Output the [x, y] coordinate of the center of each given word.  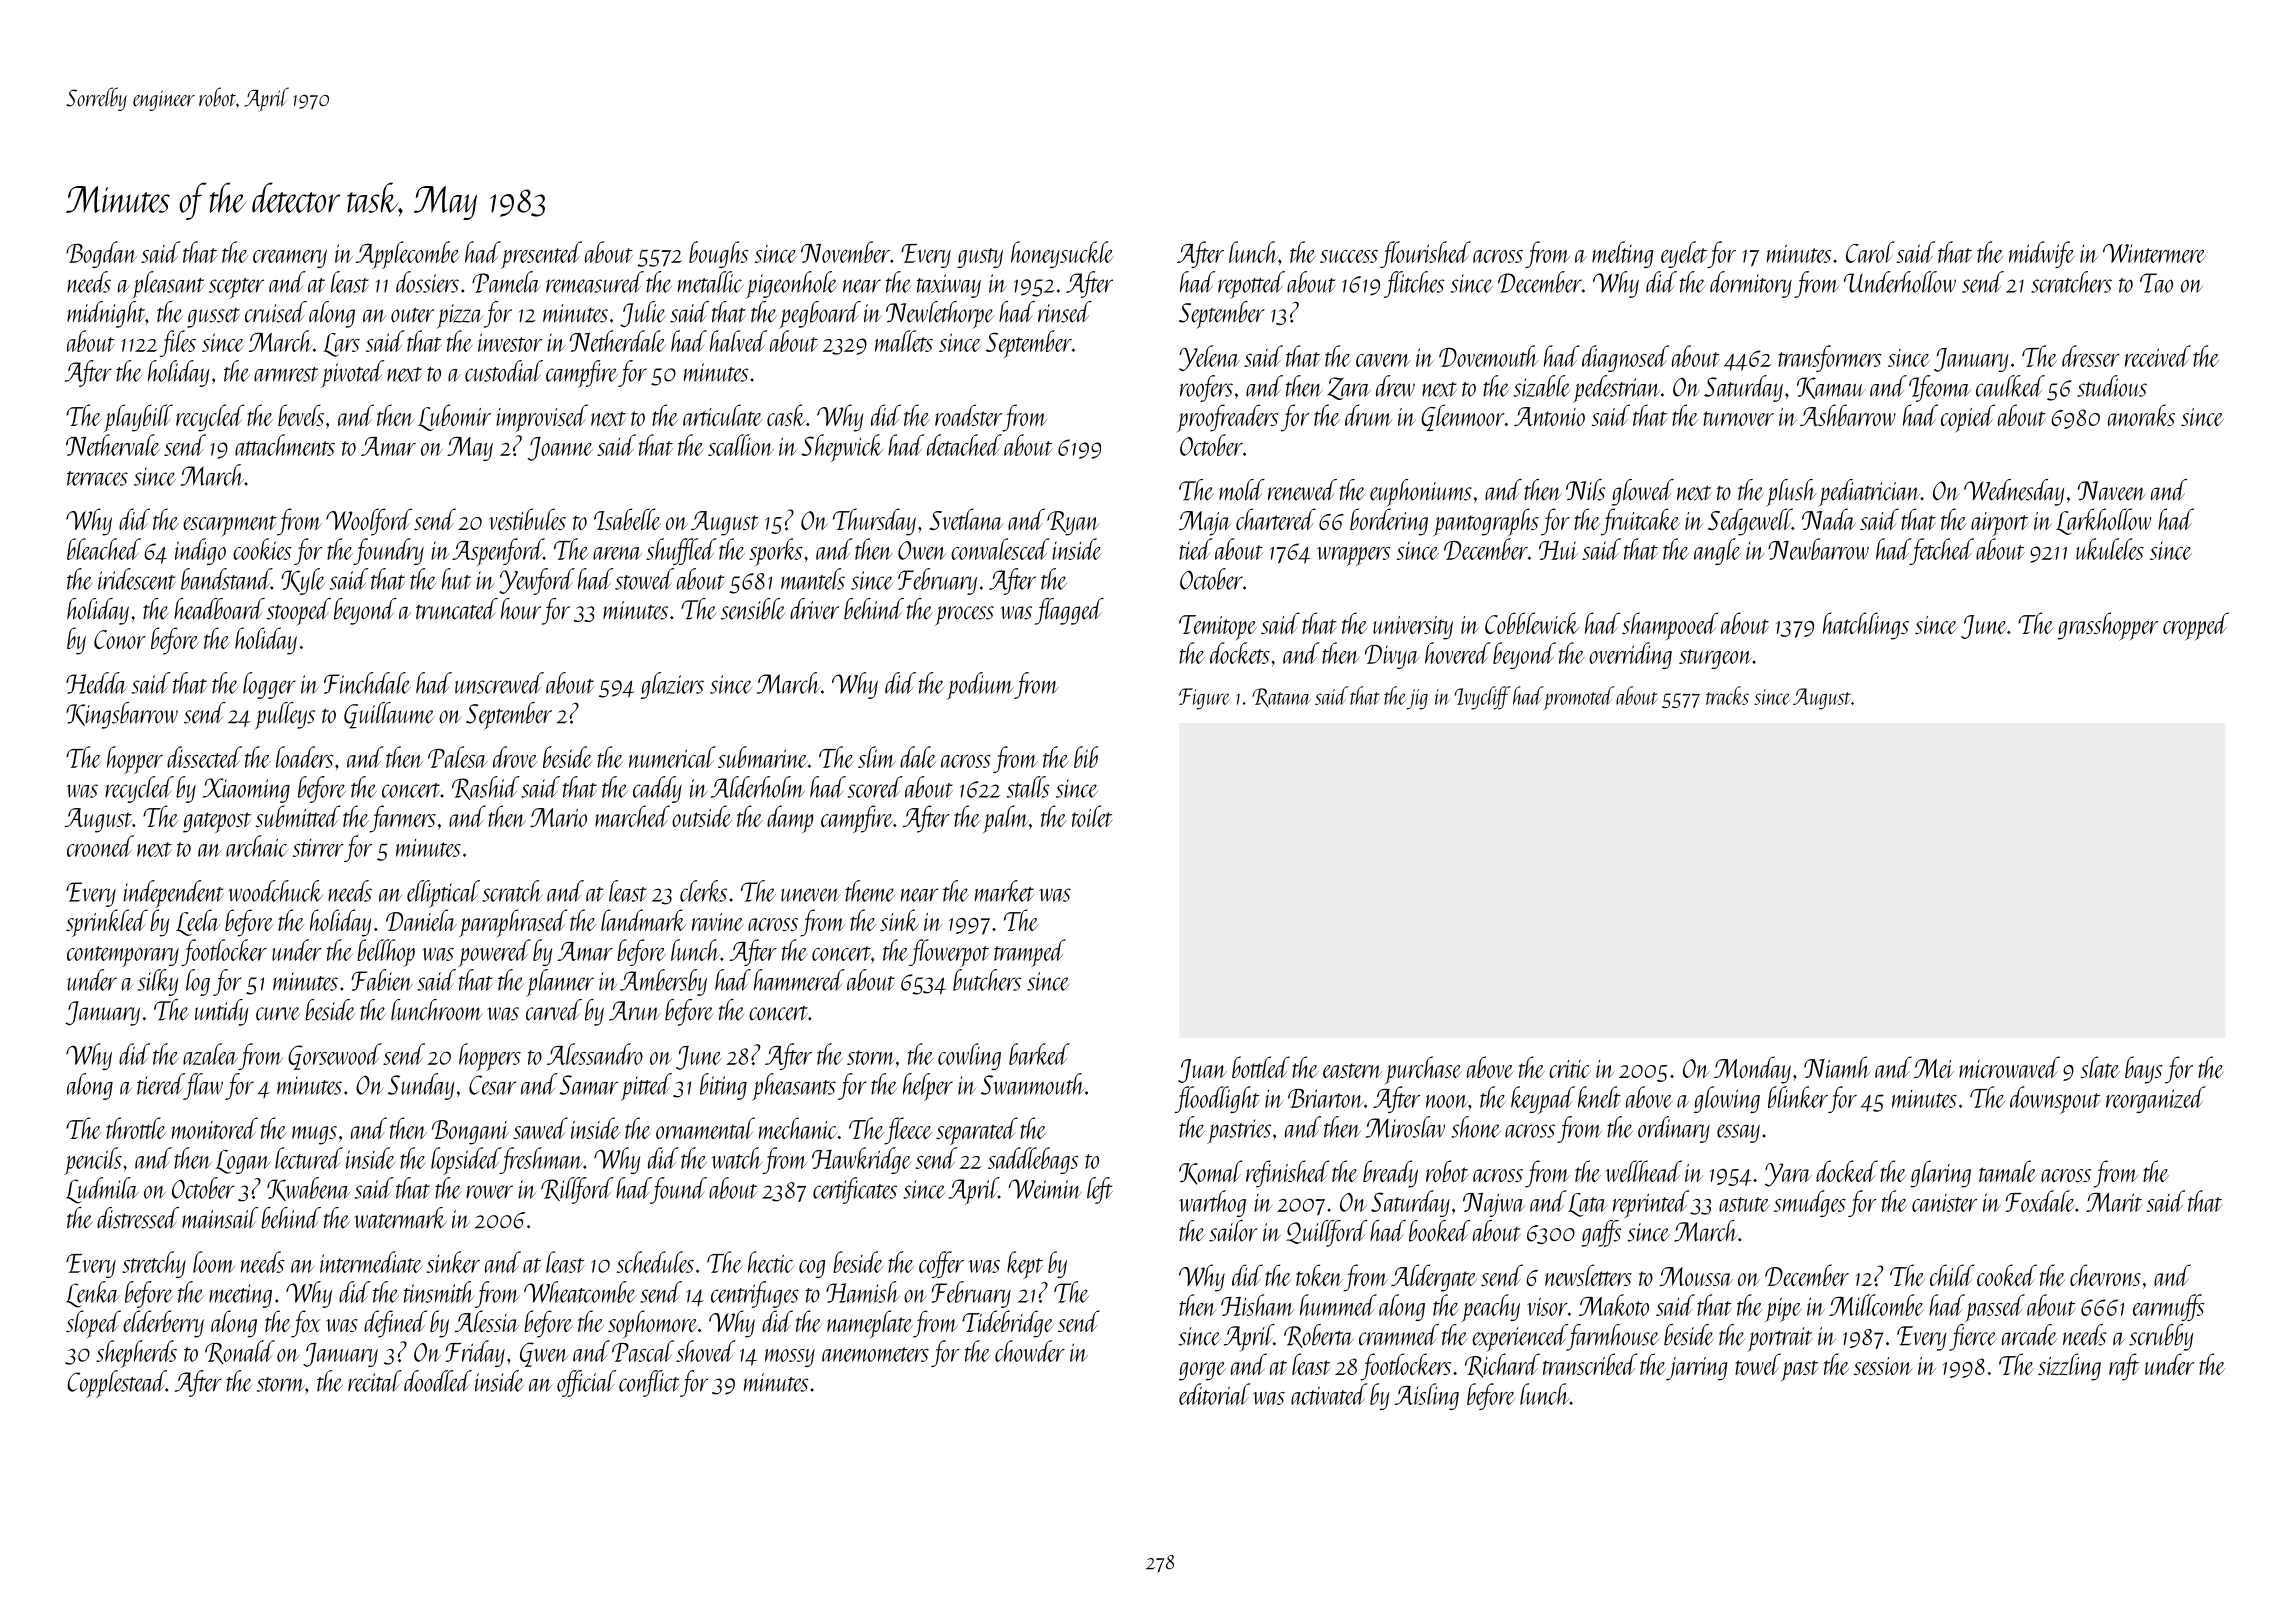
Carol [1870, 252]
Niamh [1837, 1067]
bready [1390, 1174]
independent [173, 894]
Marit [2114, 1202]
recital [375, 1381]
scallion [741, 445]
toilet [1092, 816]
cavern [1383, 360]
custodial [504, 371]
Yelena [1209, 358]
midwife [2042, 254]
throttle [136, 1128]
